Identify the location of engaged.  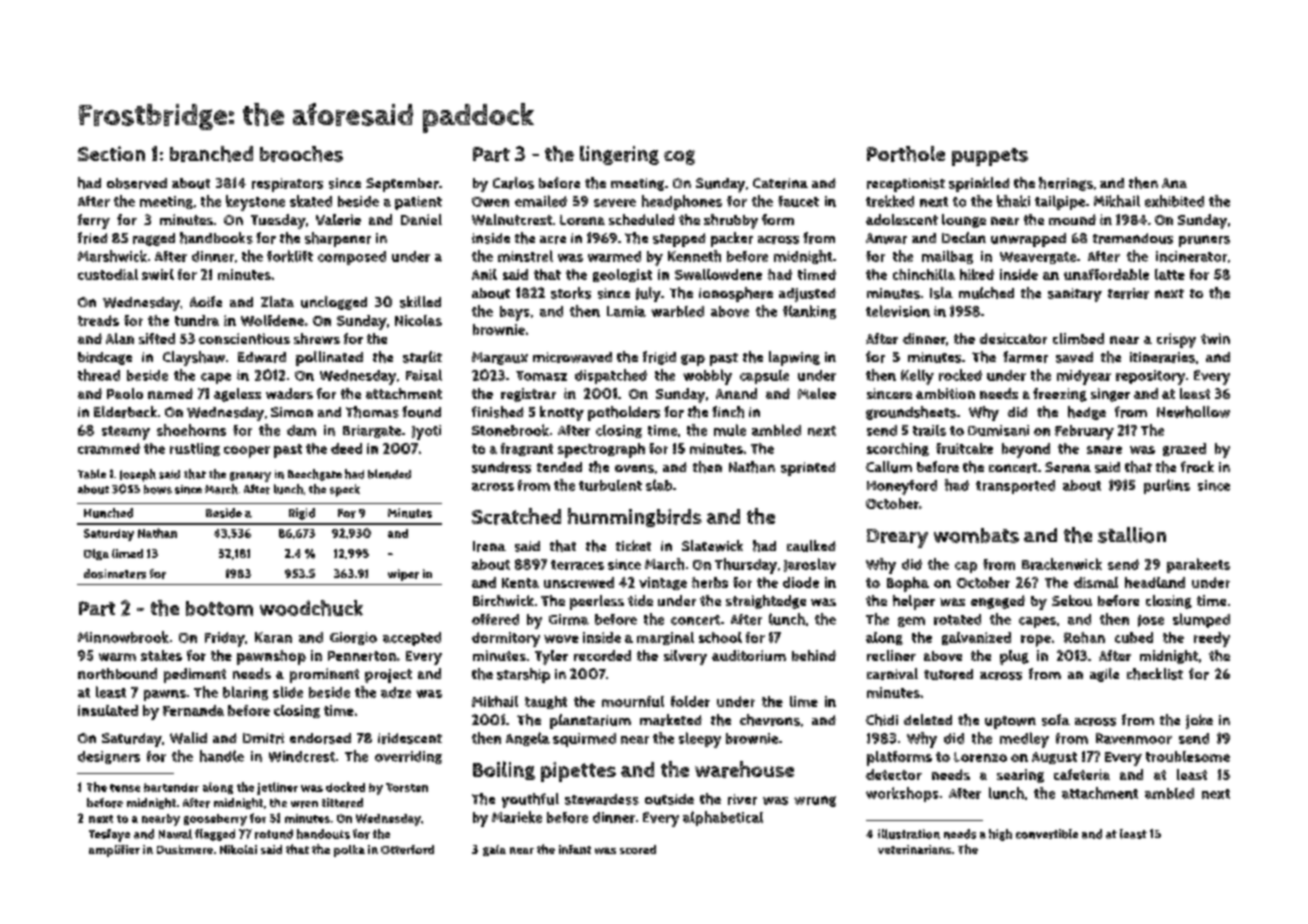
(998, 602).
